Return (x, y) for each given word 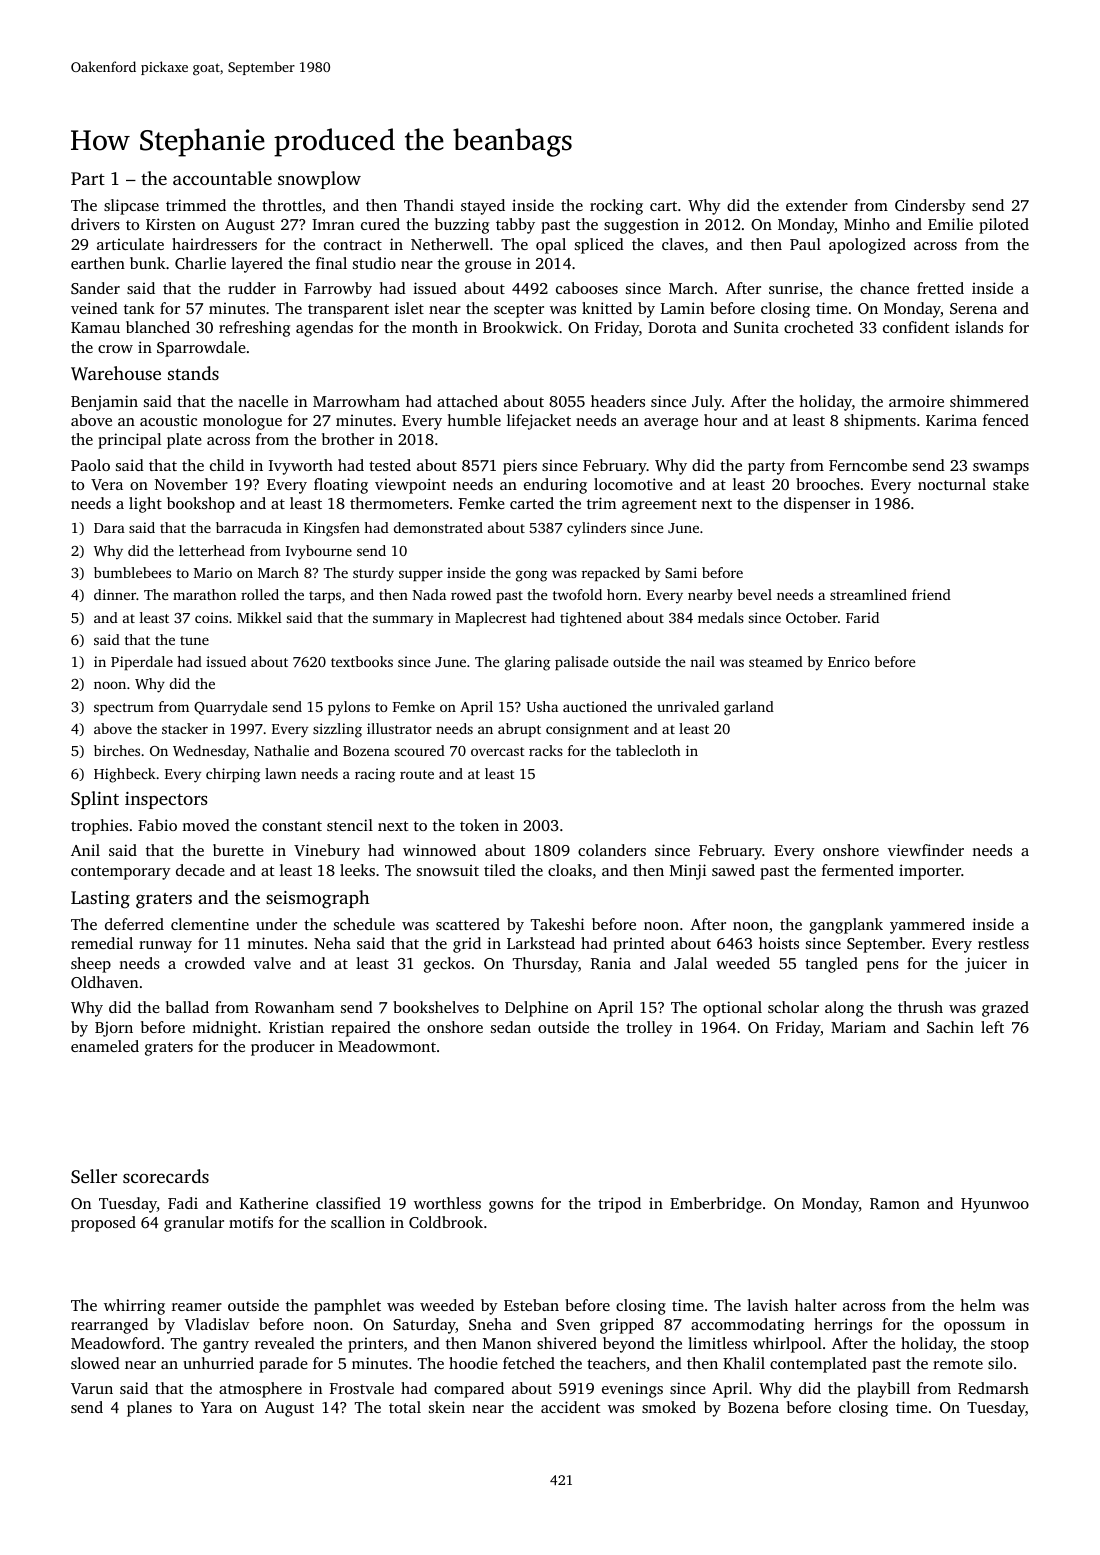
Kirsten (171, 224)
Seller (94, 1176)
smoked (669, 1407)
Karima (951, 420)
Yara (216, 1407)
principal (129, 441)
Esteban (531, 1305)
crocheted (819, 327)
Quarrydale (230, 708)
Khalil (744, 1363)
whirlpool (787, 1345)
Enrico (849, 661)
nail (702, 661)
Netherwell (450, 244)
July (707, 403)
